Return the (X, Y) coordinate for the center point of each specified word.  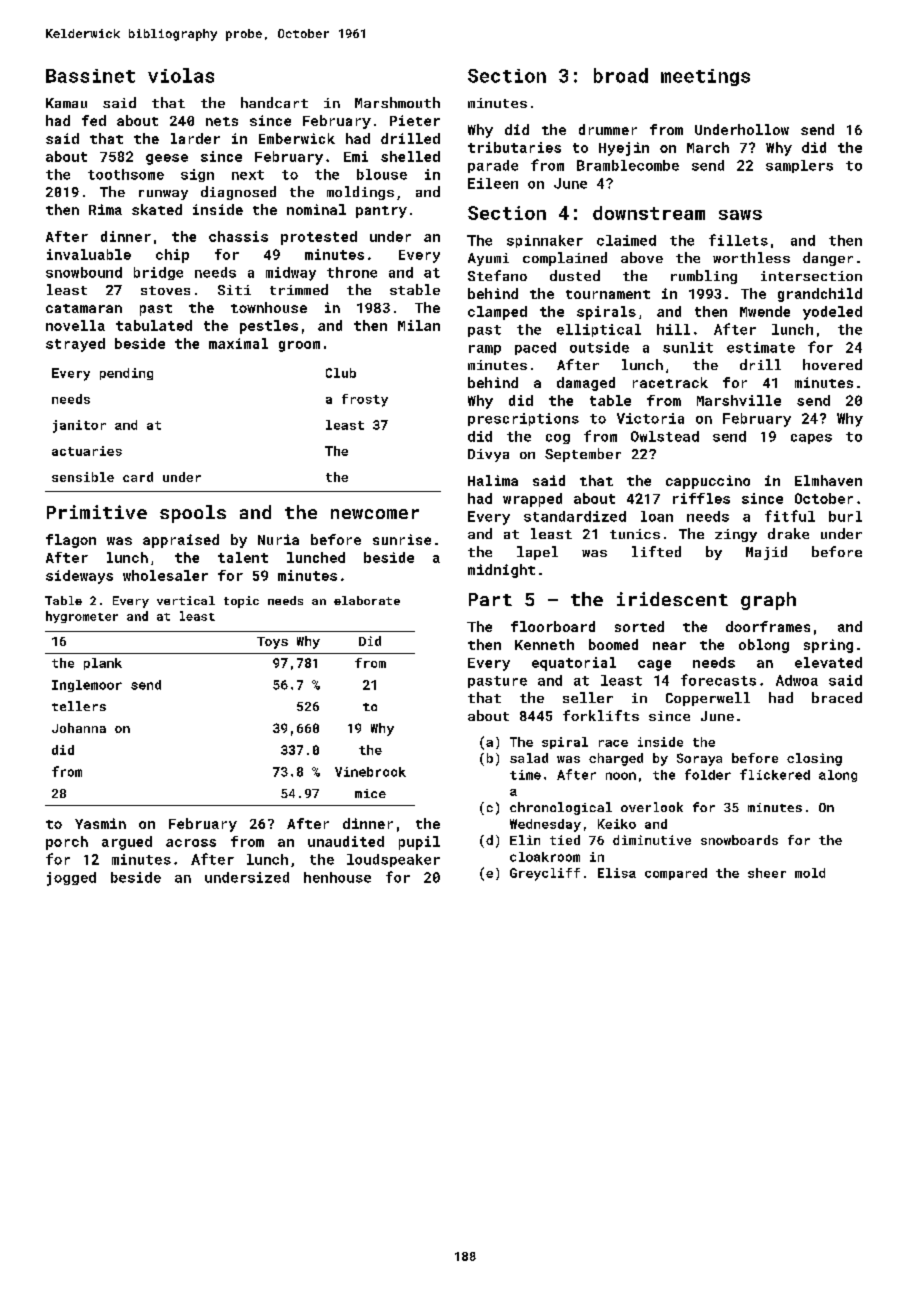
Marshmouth (397, 102)
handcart (274, 102)
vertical (186, 600)
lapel (537, 553)
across (191, 843)
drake (788, 533)
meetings (705, 77)
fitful (790, 516)
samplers (799, 166)
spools (193, 514)
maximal (238, 343)
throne (352, 272)
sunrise (402, 539)
